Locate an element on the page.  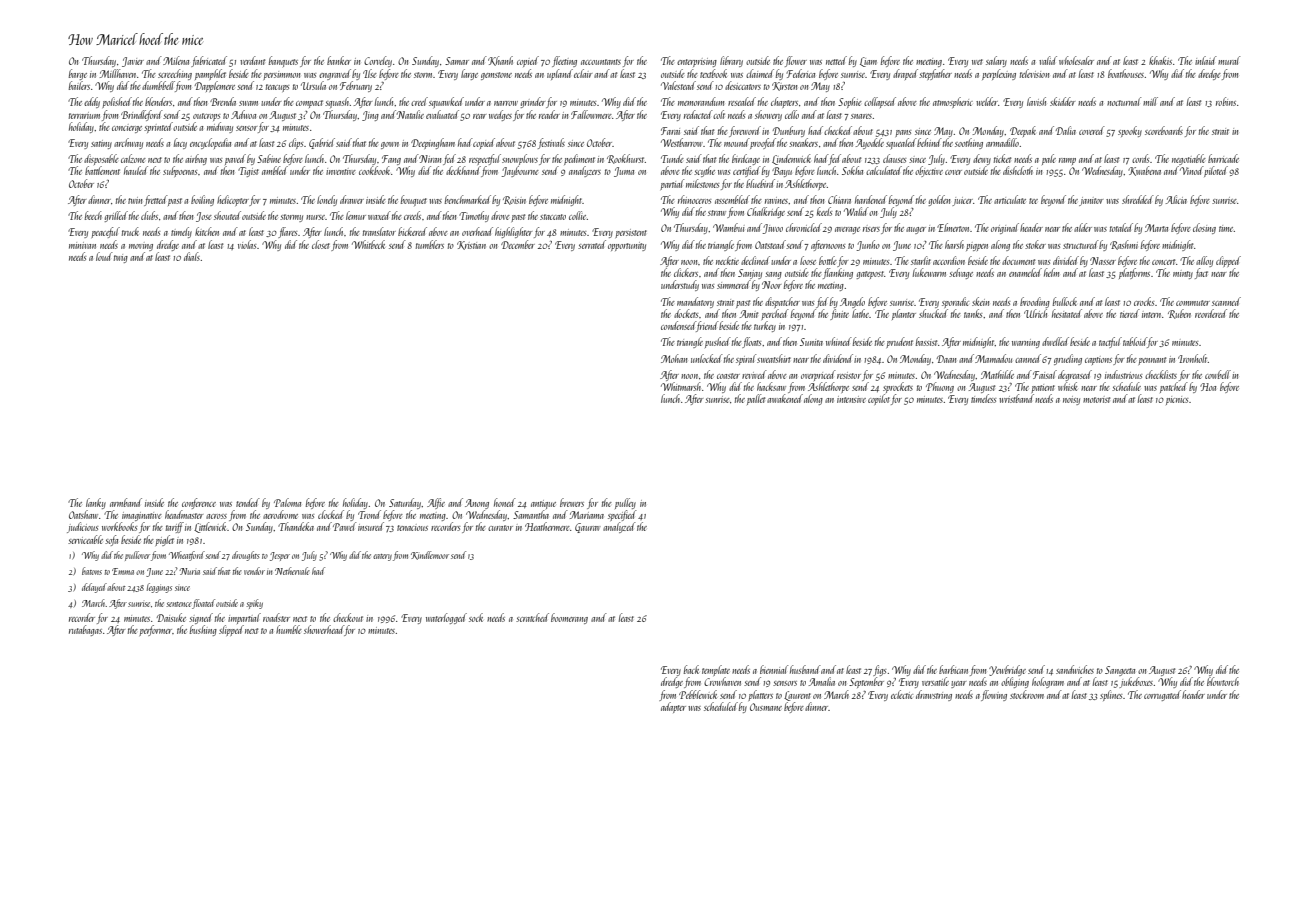
warning is located at coordinates (1026, 343).
